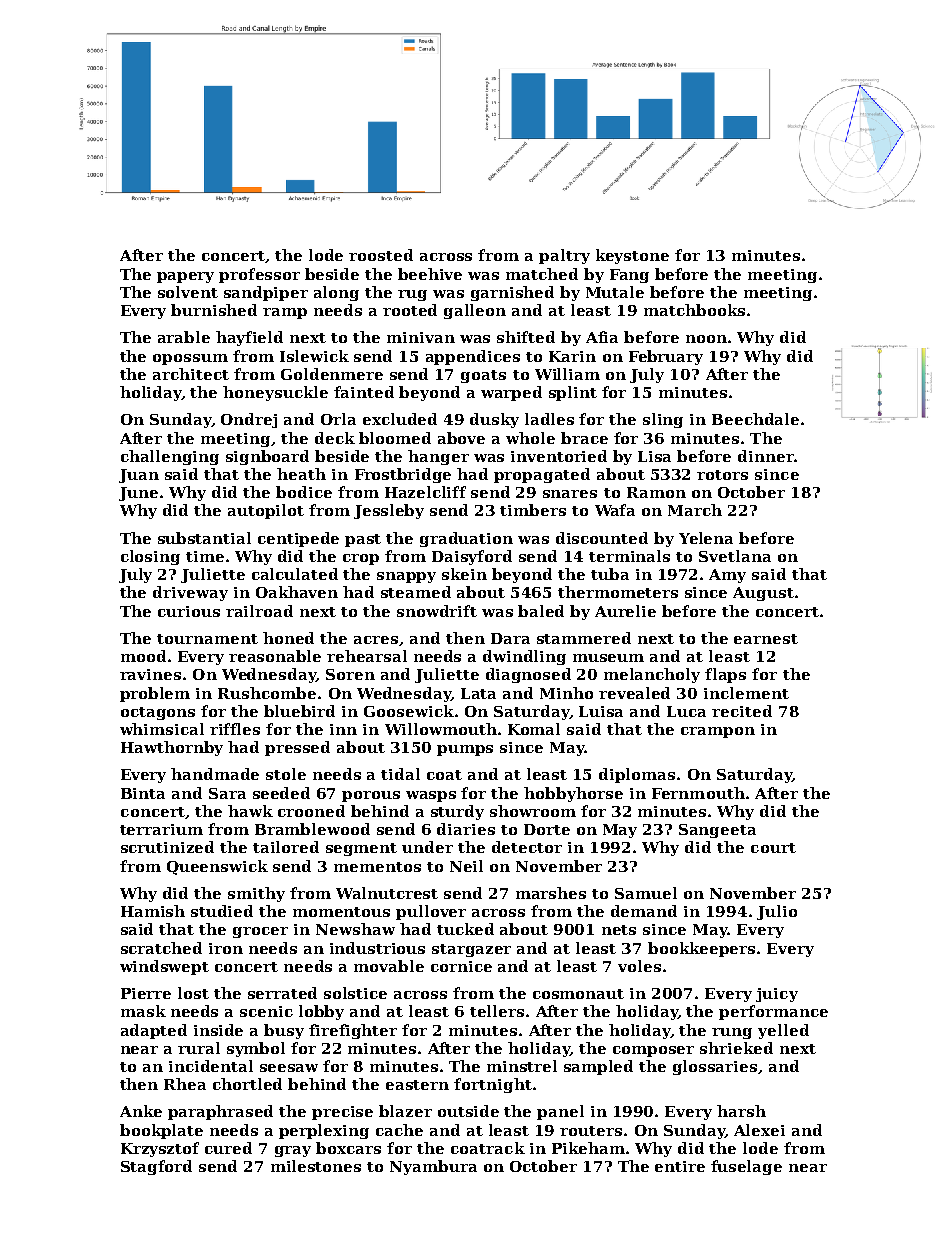  I want to click on scratched, so click(161, 948).
